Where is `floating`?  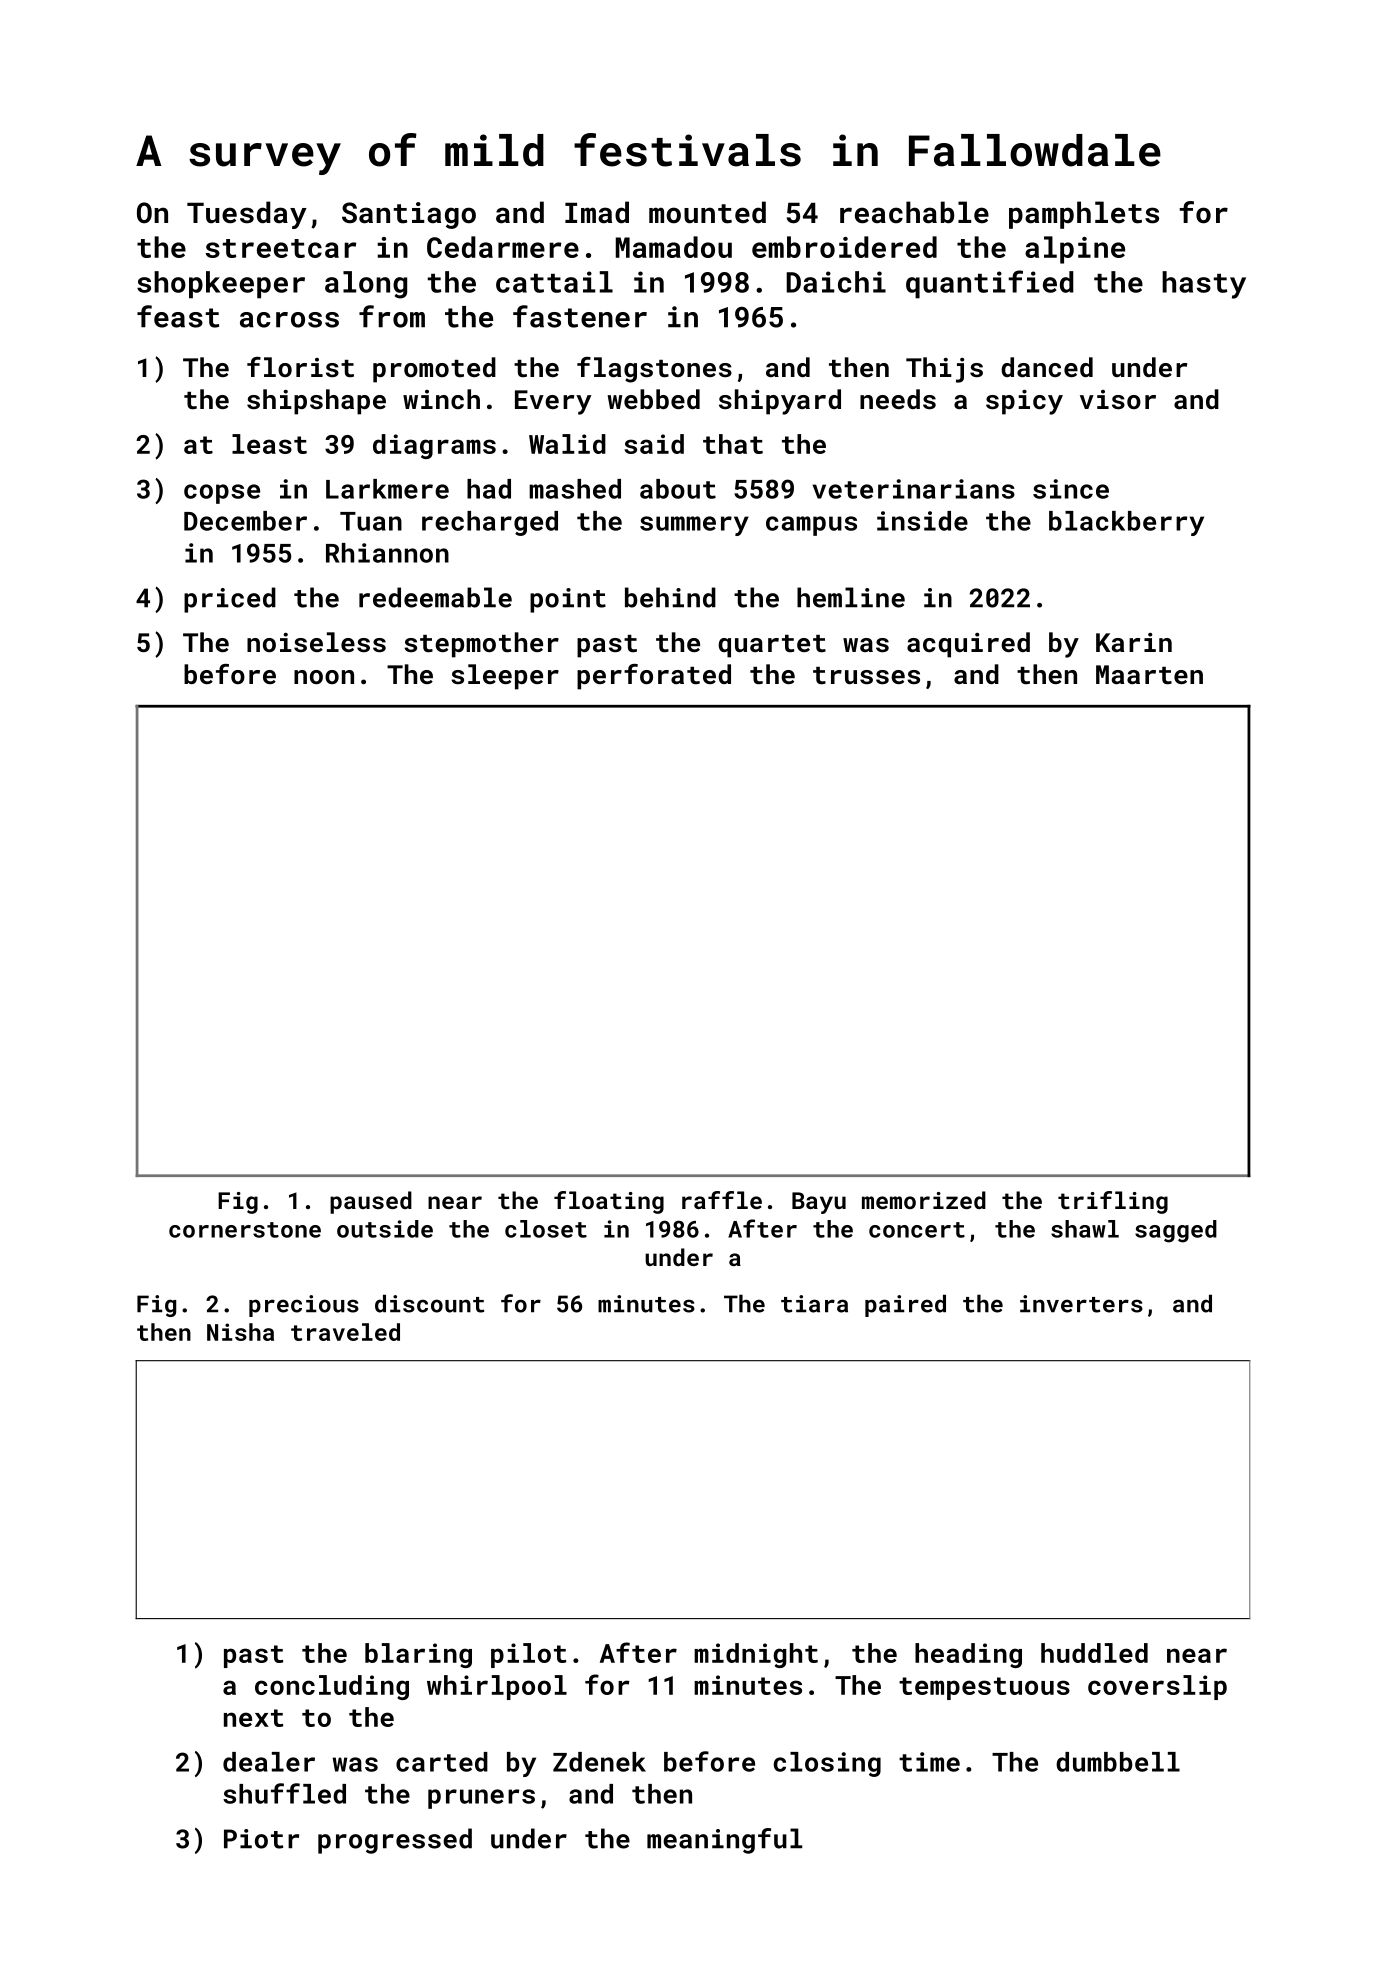 floating is located at coordinates (609, 1202).
